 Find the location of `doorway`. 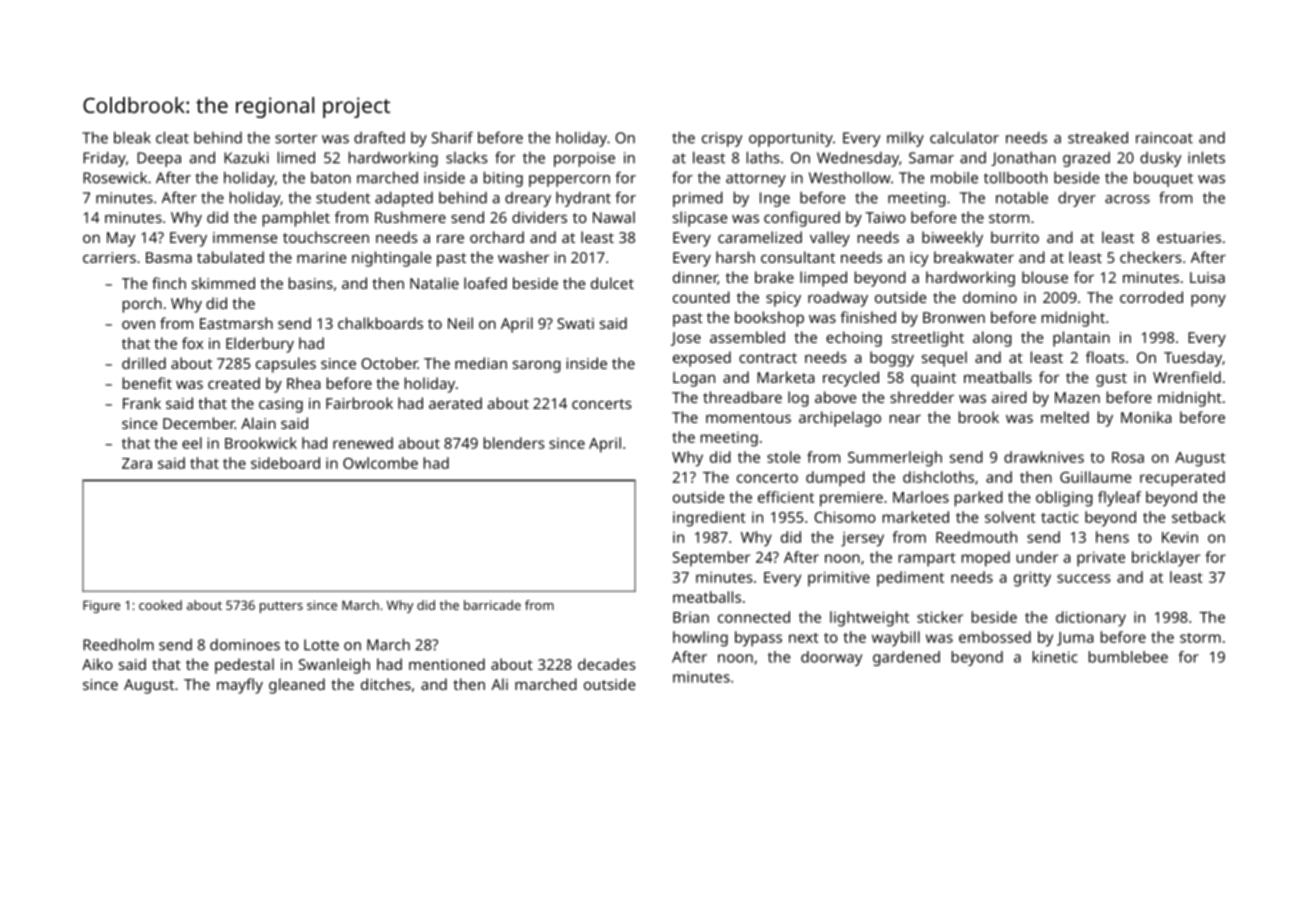

doorway is located at coordinates (831, 658).
